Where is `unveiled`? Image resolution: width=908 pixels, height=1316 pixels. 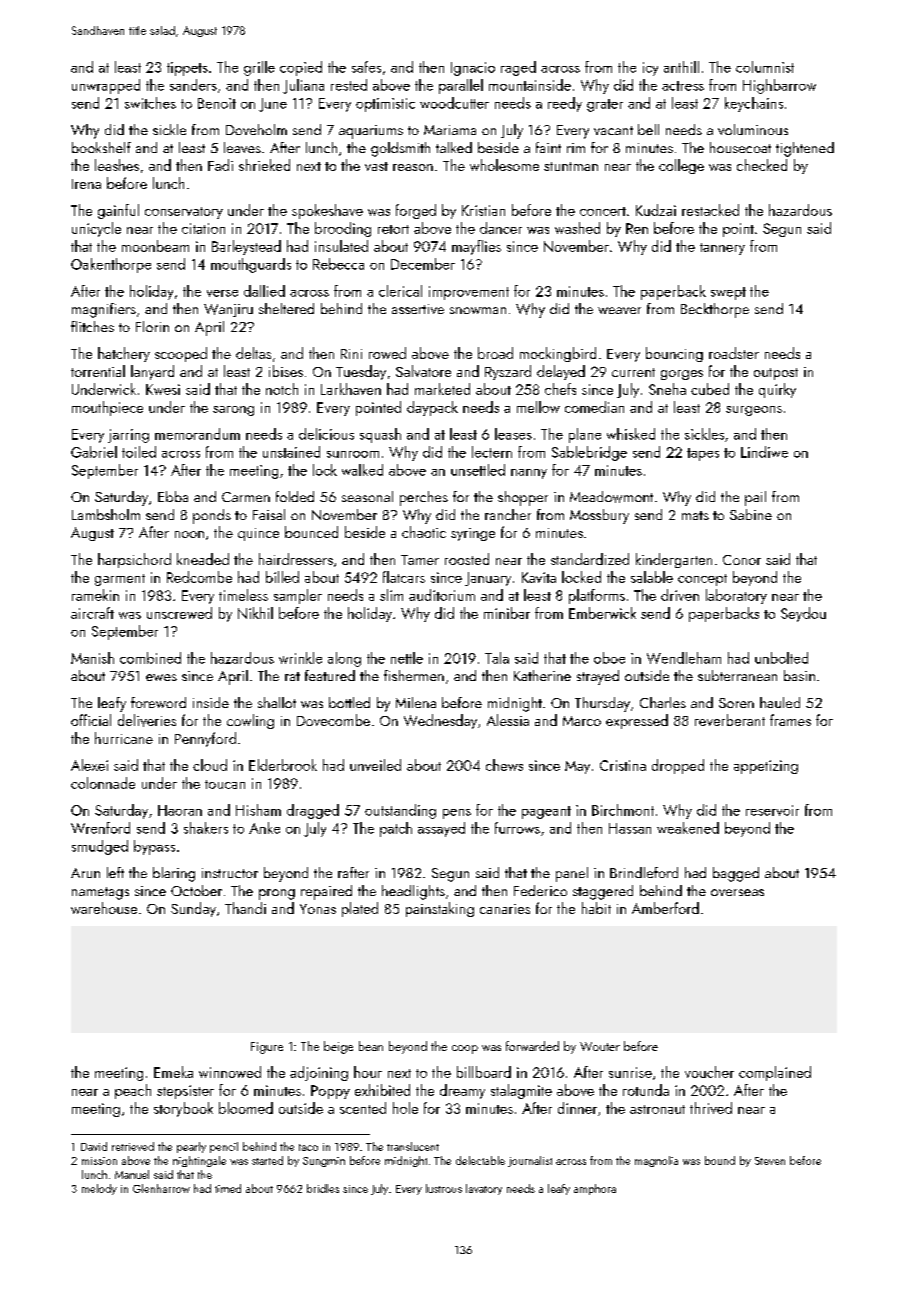
unveiled is located at coordinates (375, 765).
